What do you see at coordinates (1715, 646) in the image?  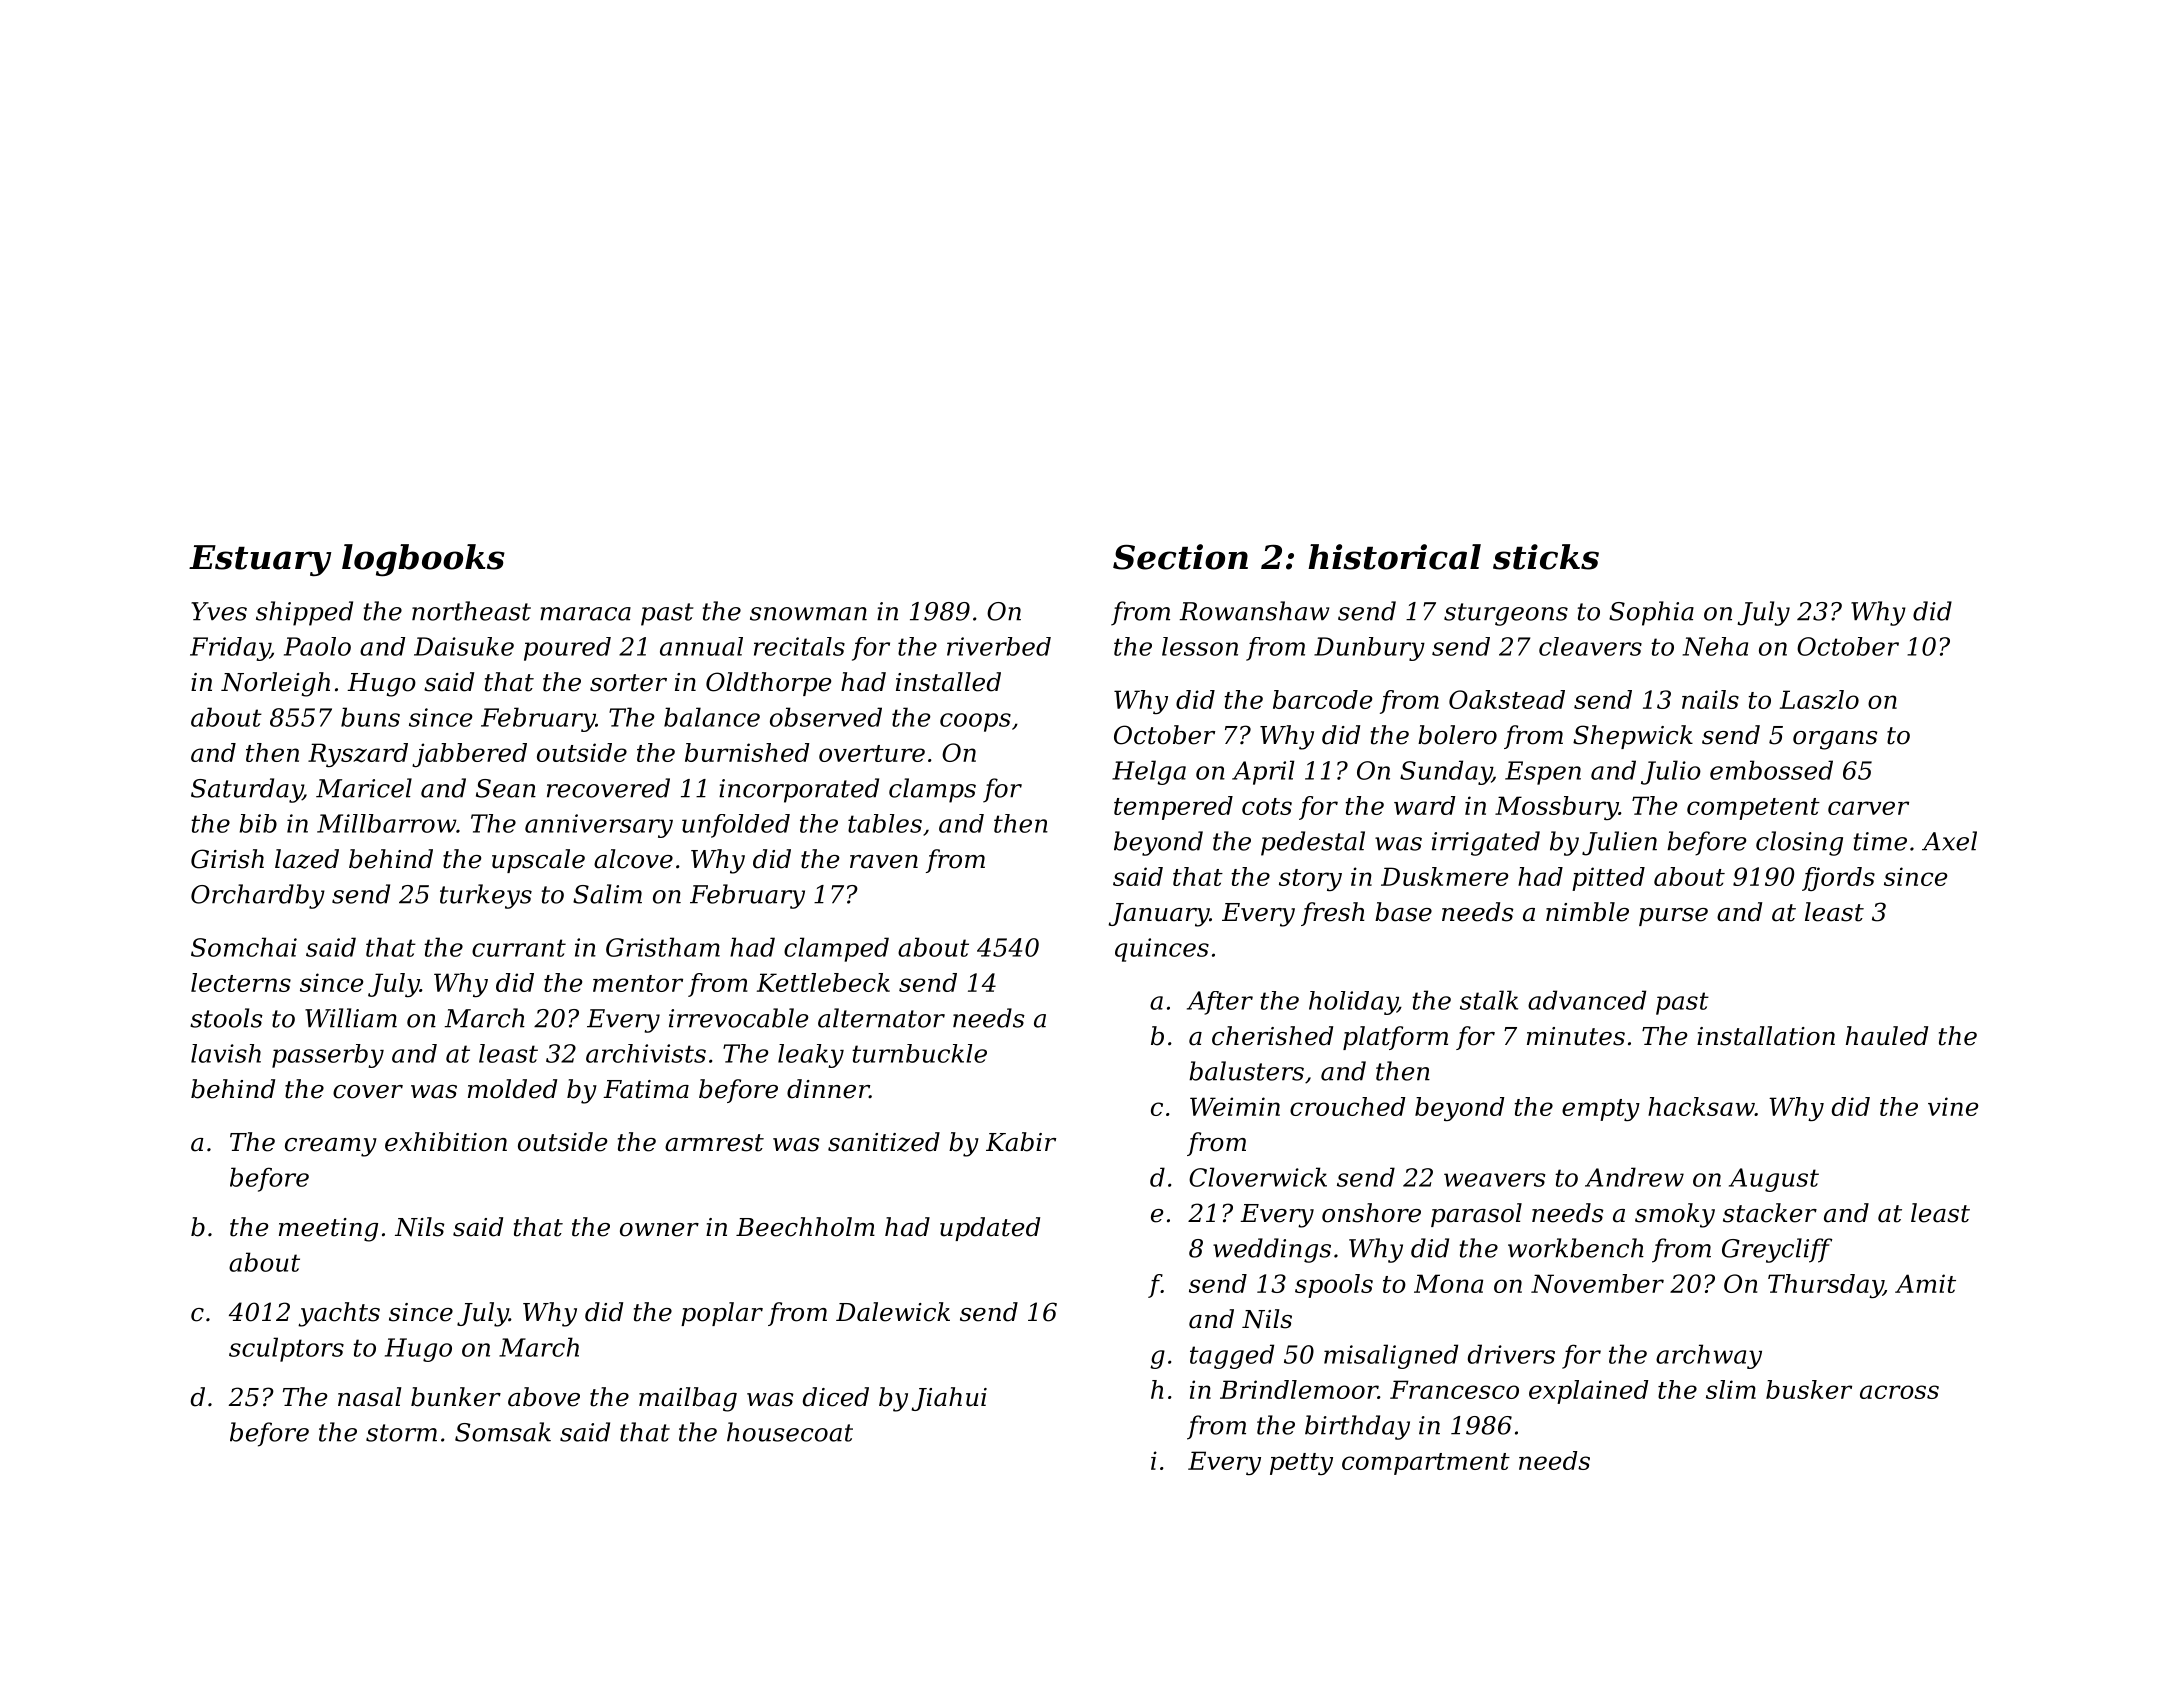 I see `Neha` at bounding box center [1715, 646].
